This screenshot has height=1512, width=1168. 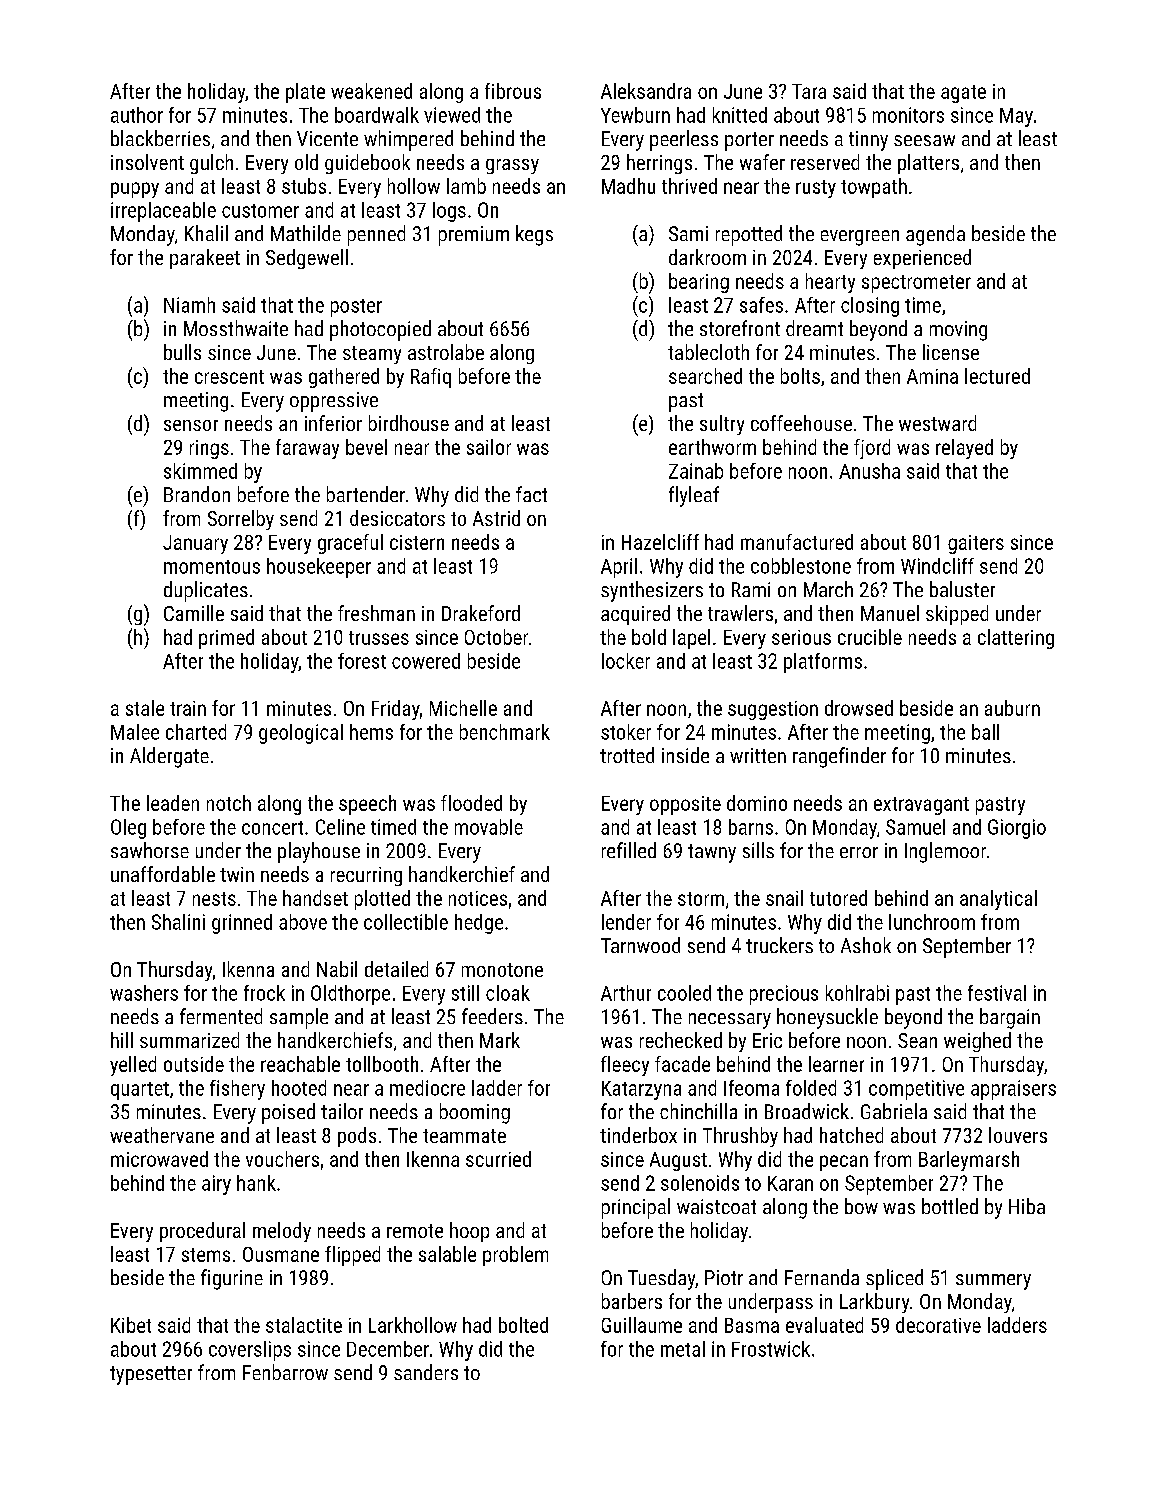 What do you see at coordinates (779, 945) in the screenshot?
I see `truckers` at bounding box center [779, 945].
